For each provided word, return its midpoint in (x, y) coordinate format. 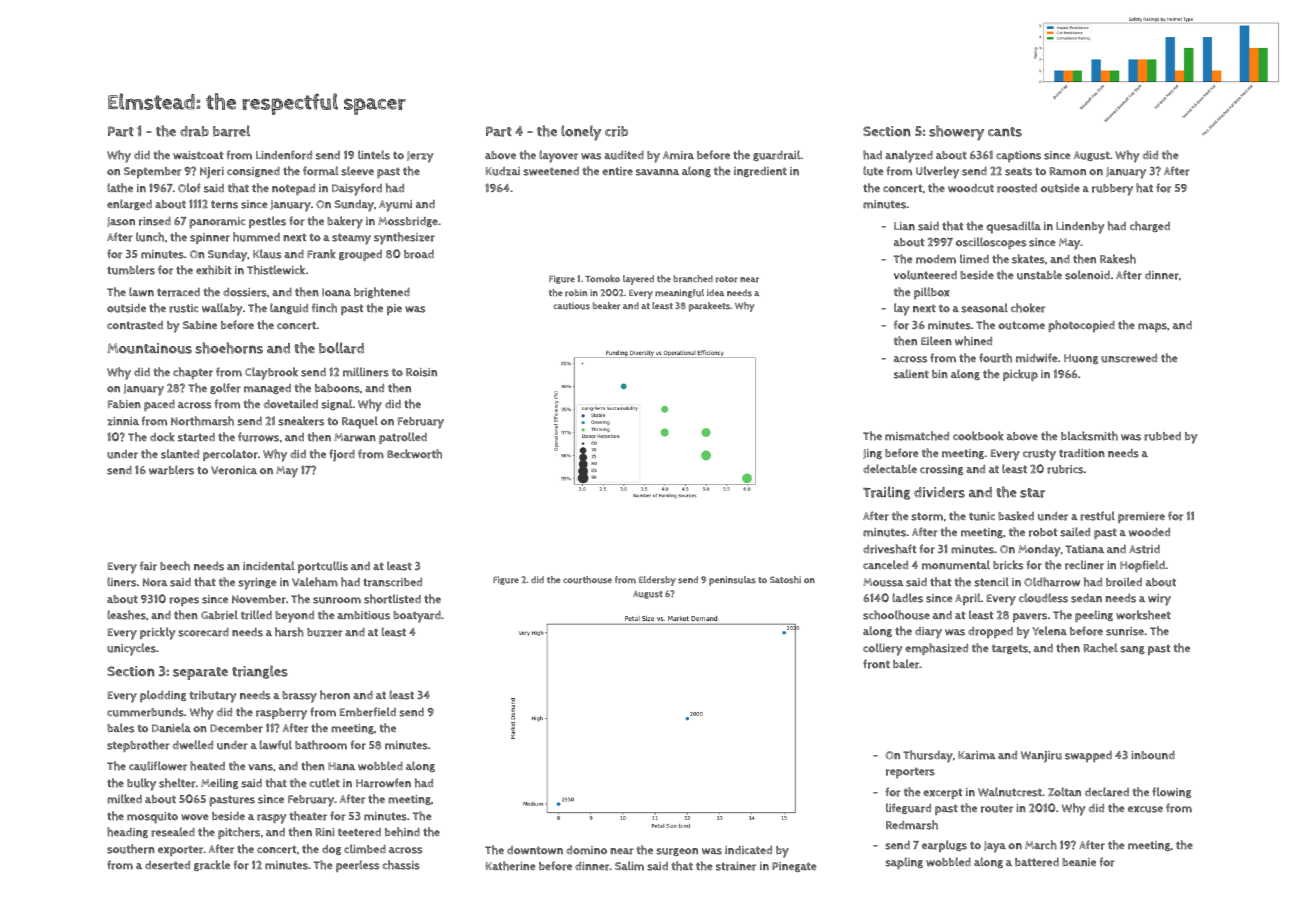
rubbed (1162, 436)
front (876, 664)
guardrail (776, 155)
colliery (883, 649)
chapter (193, 373)
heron (335, 695)
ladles (907, 598)
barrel (231, 131)
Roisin (421, 372)
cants (1005, 132)
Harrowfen (383, 783)
